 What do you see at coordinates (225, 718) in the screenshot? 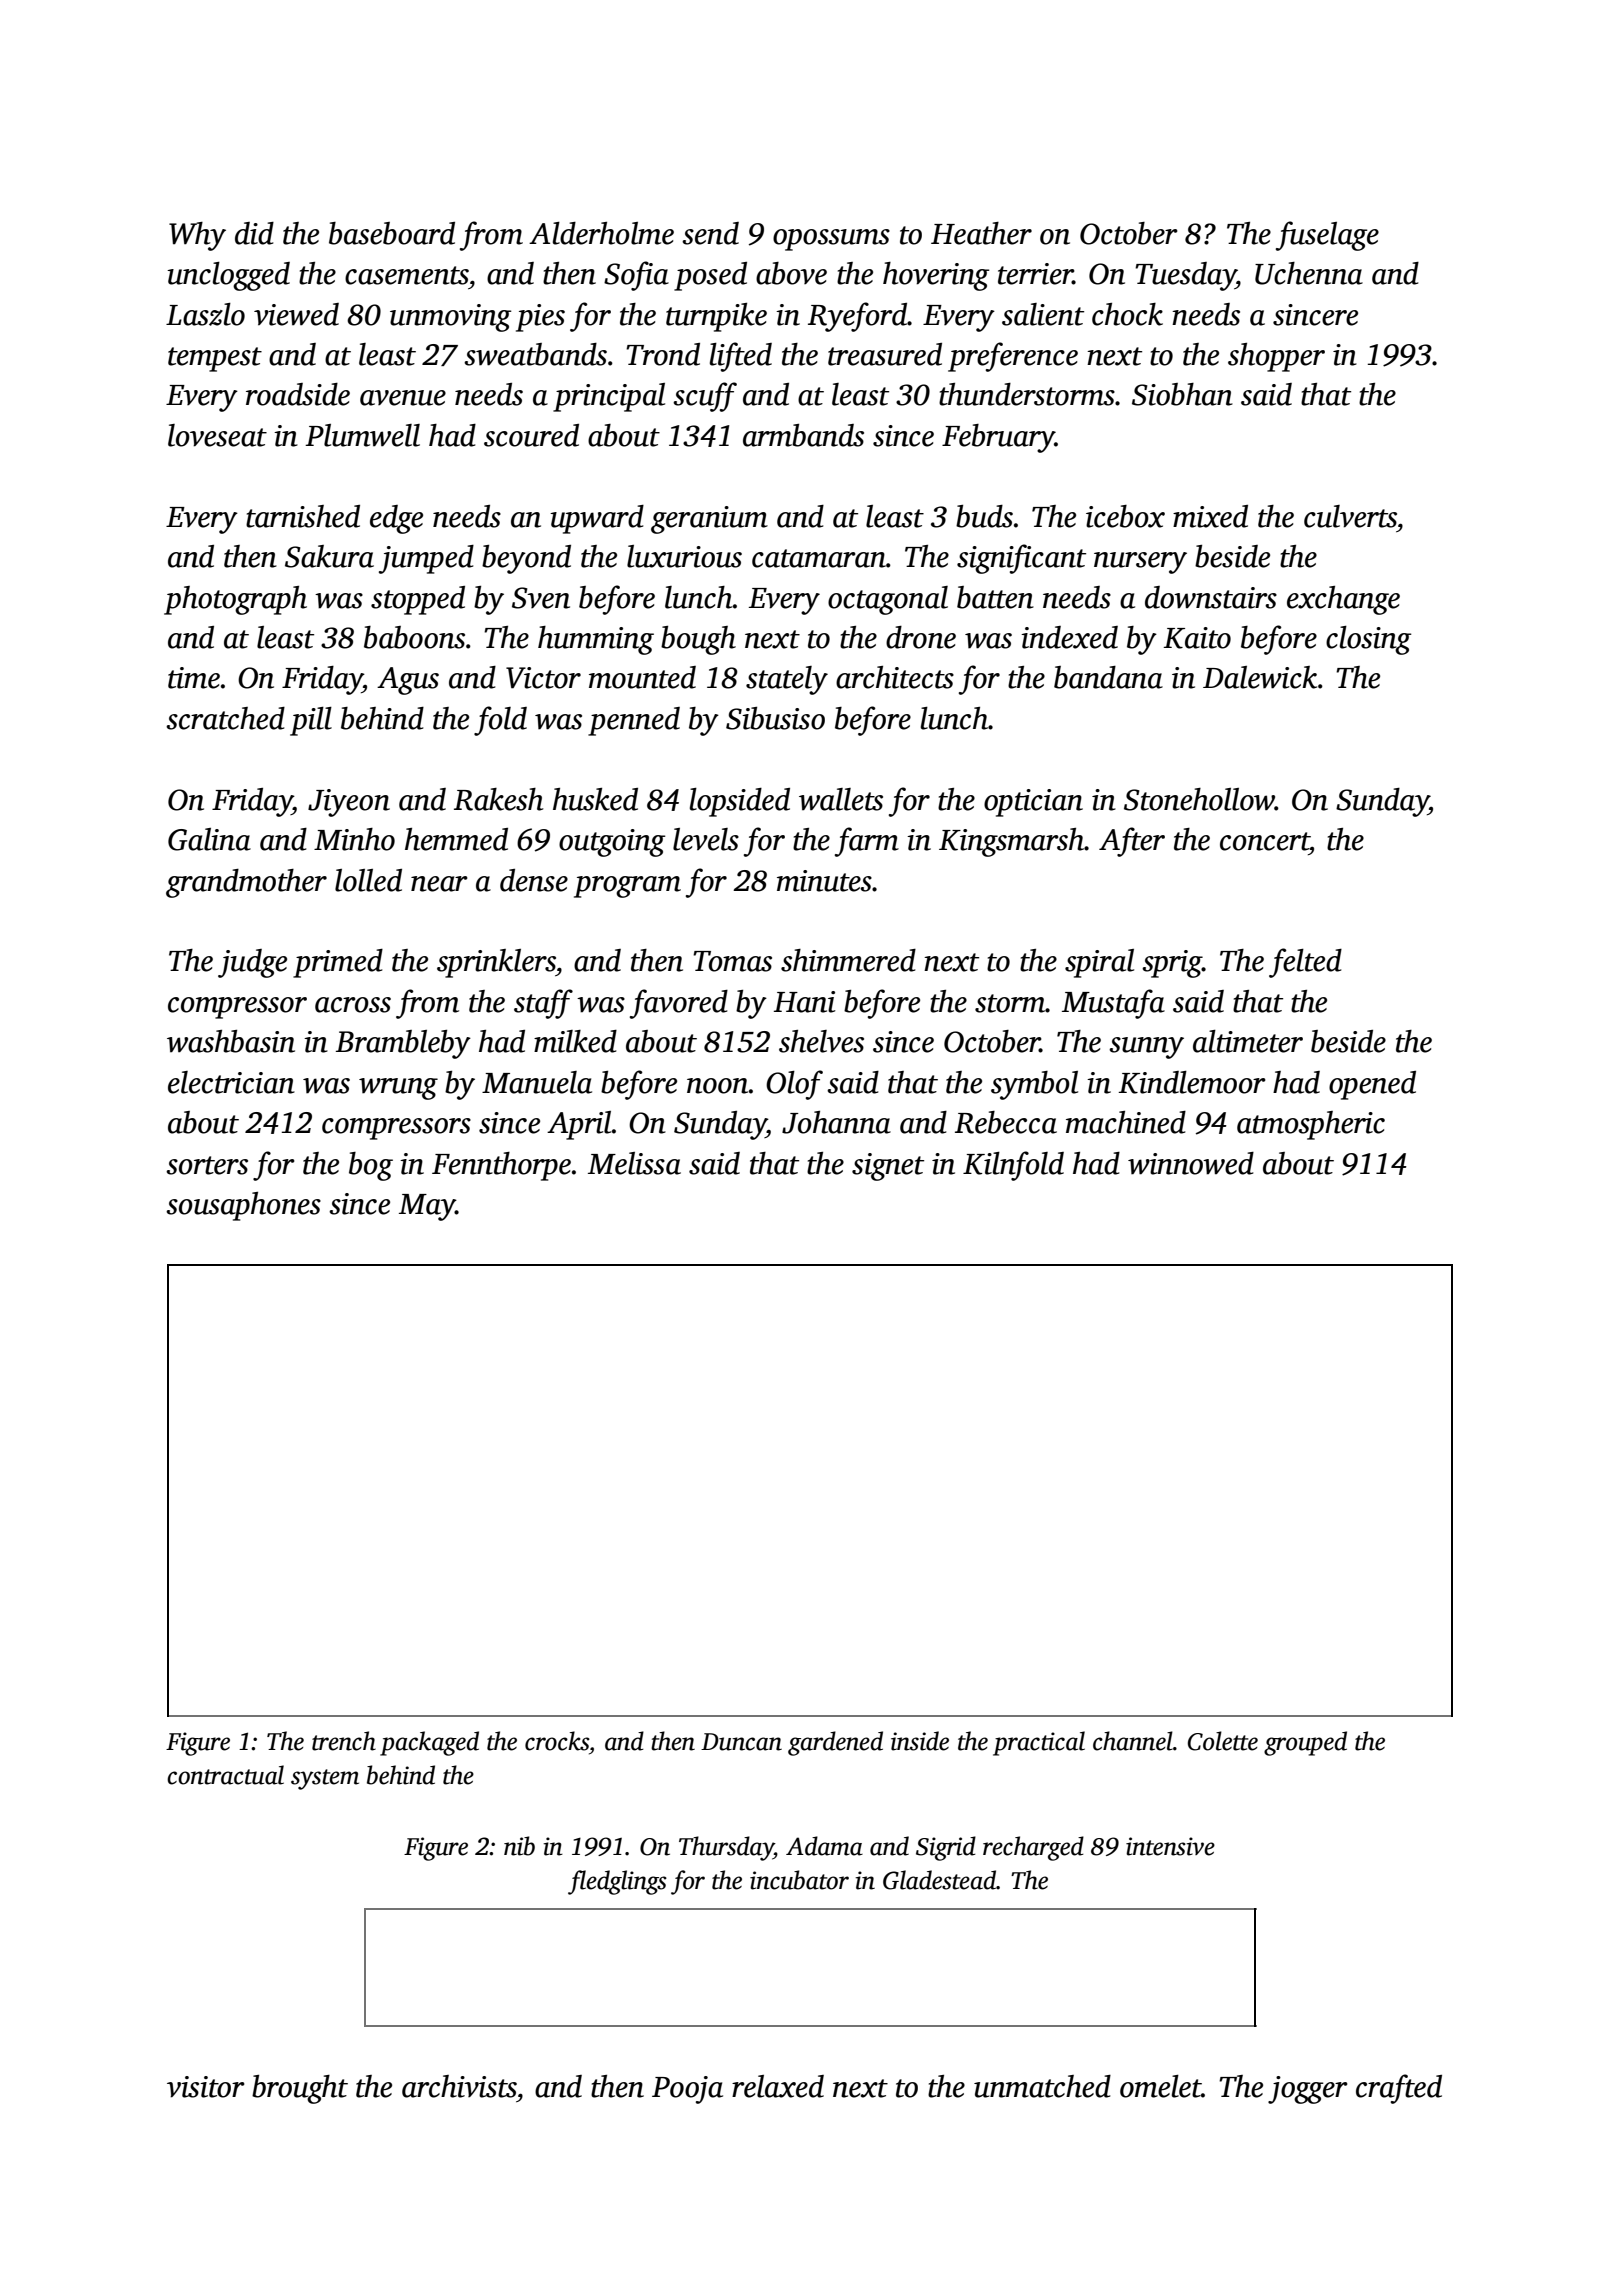
I see `scratched` at bounding box center [225, 718].
